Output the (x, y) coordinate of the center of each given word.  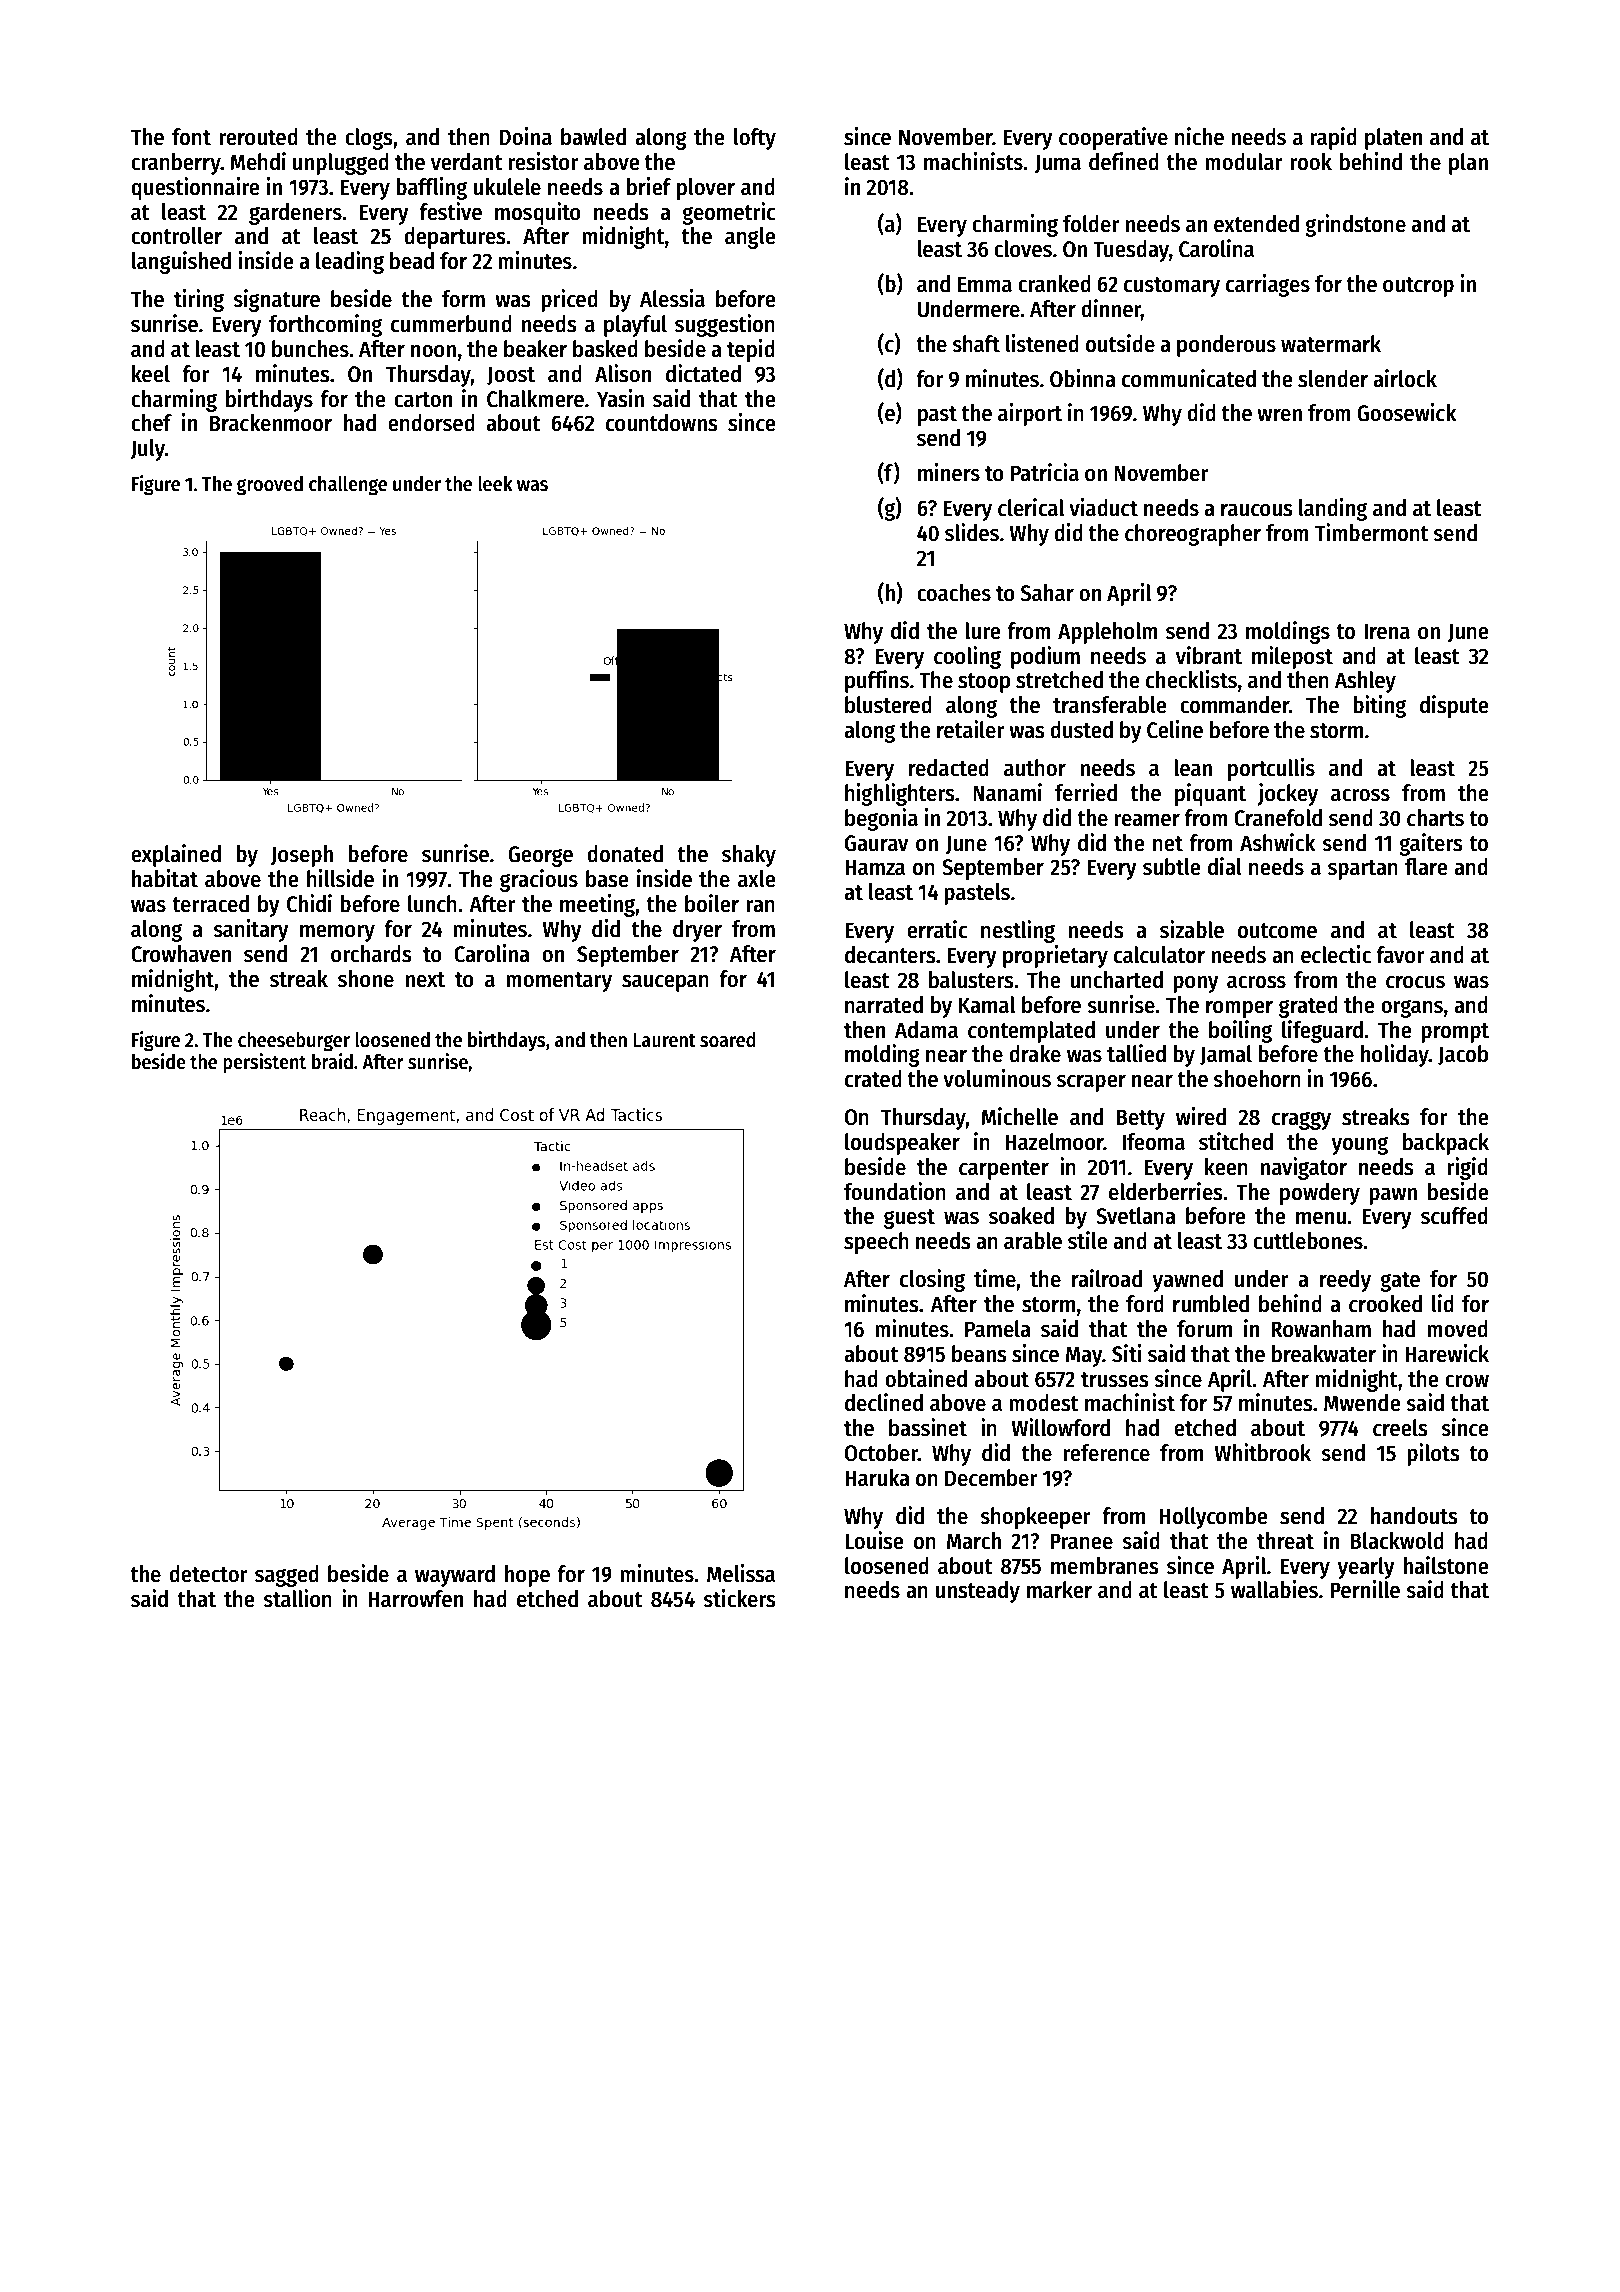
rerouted (258, 137)
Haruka (877, 1478)
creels (1400, 1428)
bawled (593, 137)
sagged (287, 1576)
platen (1393, 139)
